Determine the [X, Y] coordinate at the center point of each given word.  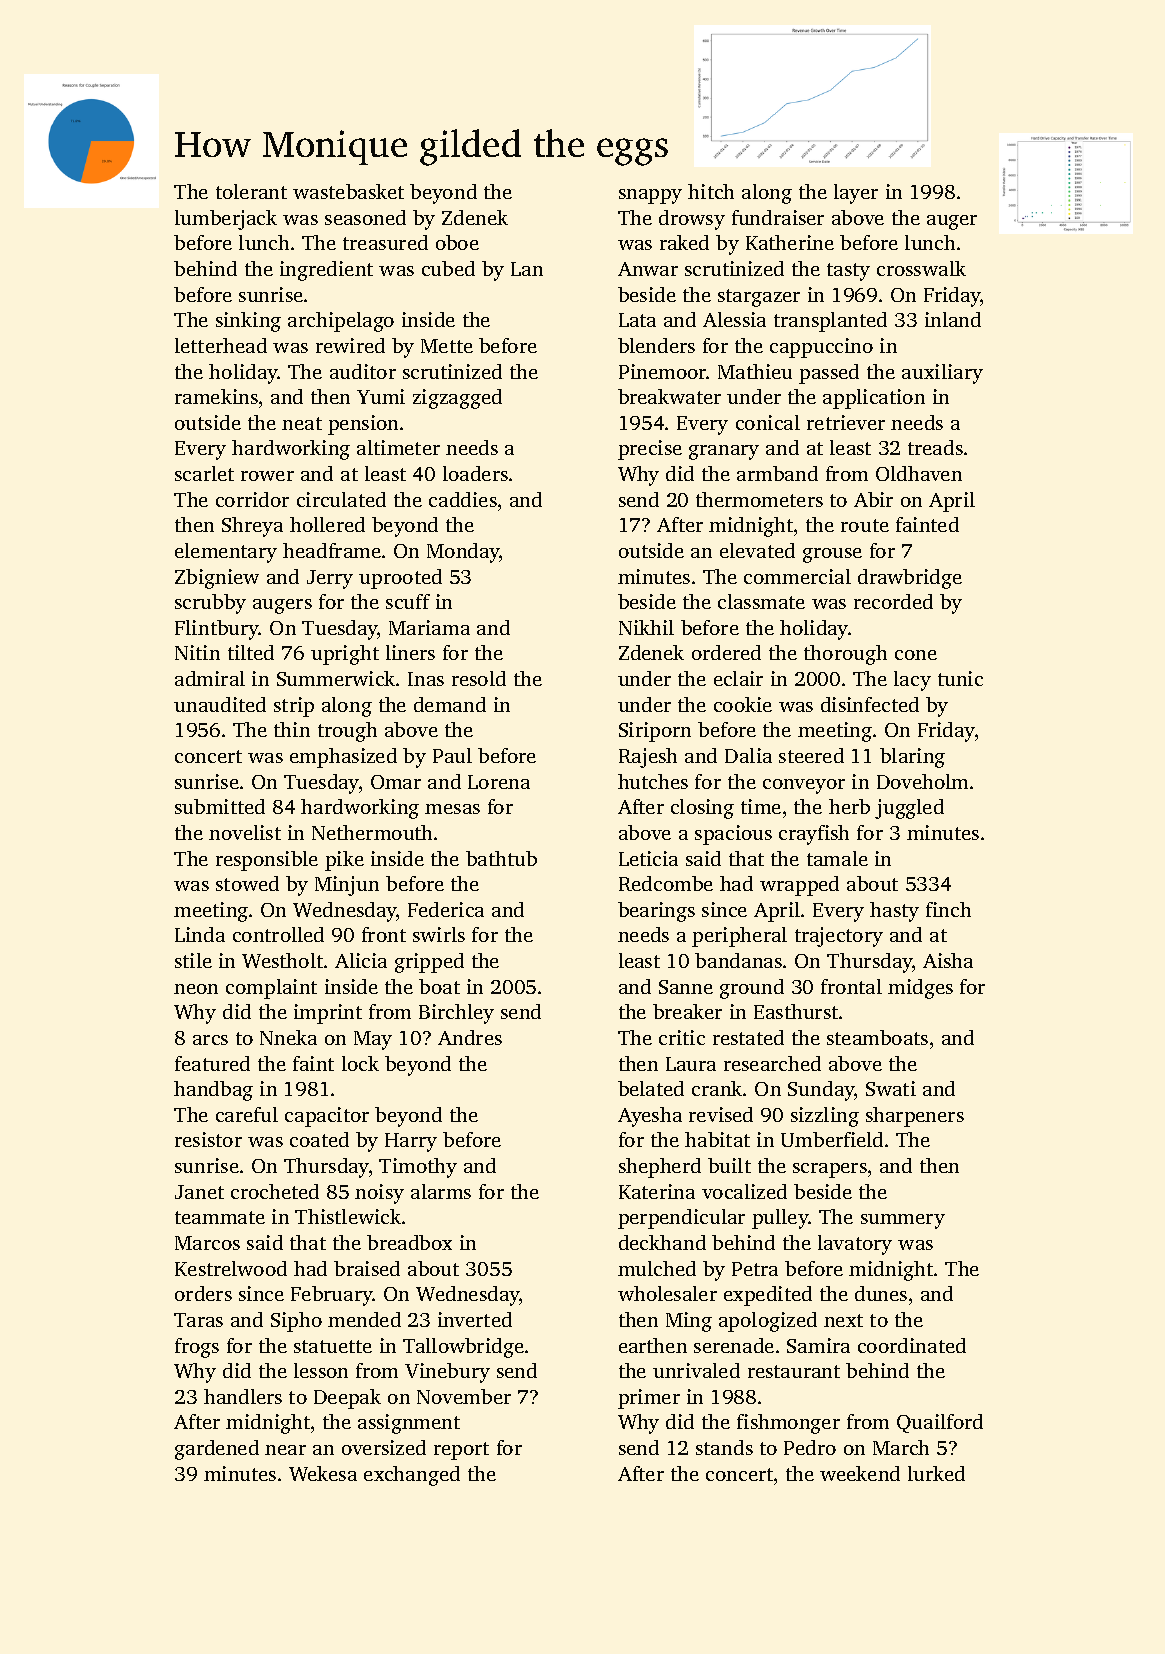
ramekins [216, 396]
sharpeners [915, 1117]
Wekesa [323, 1473]
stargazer [759, 298]
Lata [637, 320]
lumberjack [226, 220]
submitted [220, 806]
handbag [213, 1091]
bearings [656, 912]
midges [920, 989]
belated [651, 1088]
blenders [656, 345]
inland [953, 319]
